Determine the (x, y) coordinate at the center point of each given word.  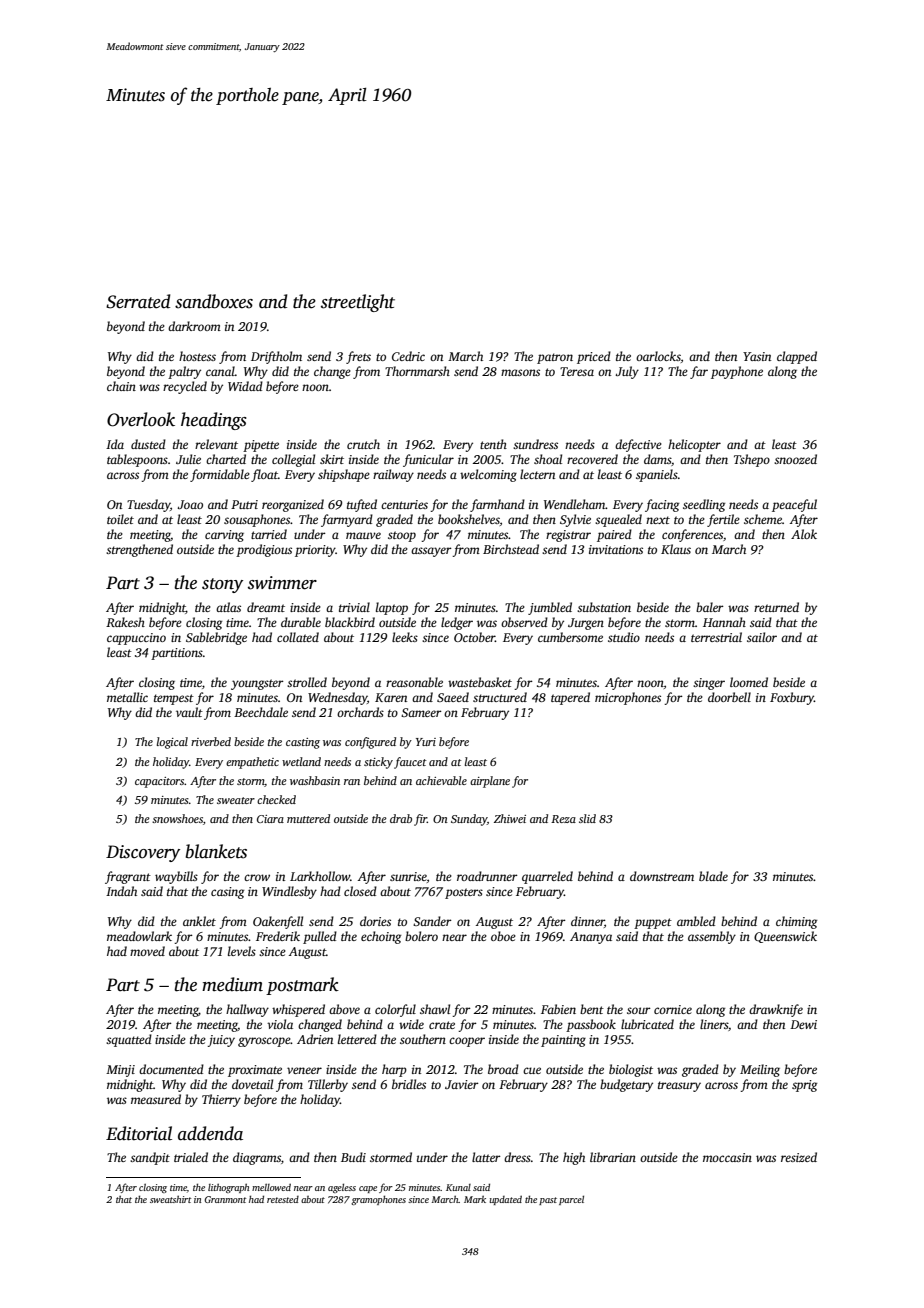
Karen (391, 697)
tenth (493, 444)
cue (532, 1070)
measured (156, 1099)
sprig (804, 1086)
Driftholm (276, 357)
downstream (662, 876)
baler (710, 607)
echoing (381, 937)
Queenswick (785, 937)
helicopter (694, 445)
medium (232, 984)
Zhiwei (510, 818)
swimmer (282, 583)
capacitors (159, 782)
